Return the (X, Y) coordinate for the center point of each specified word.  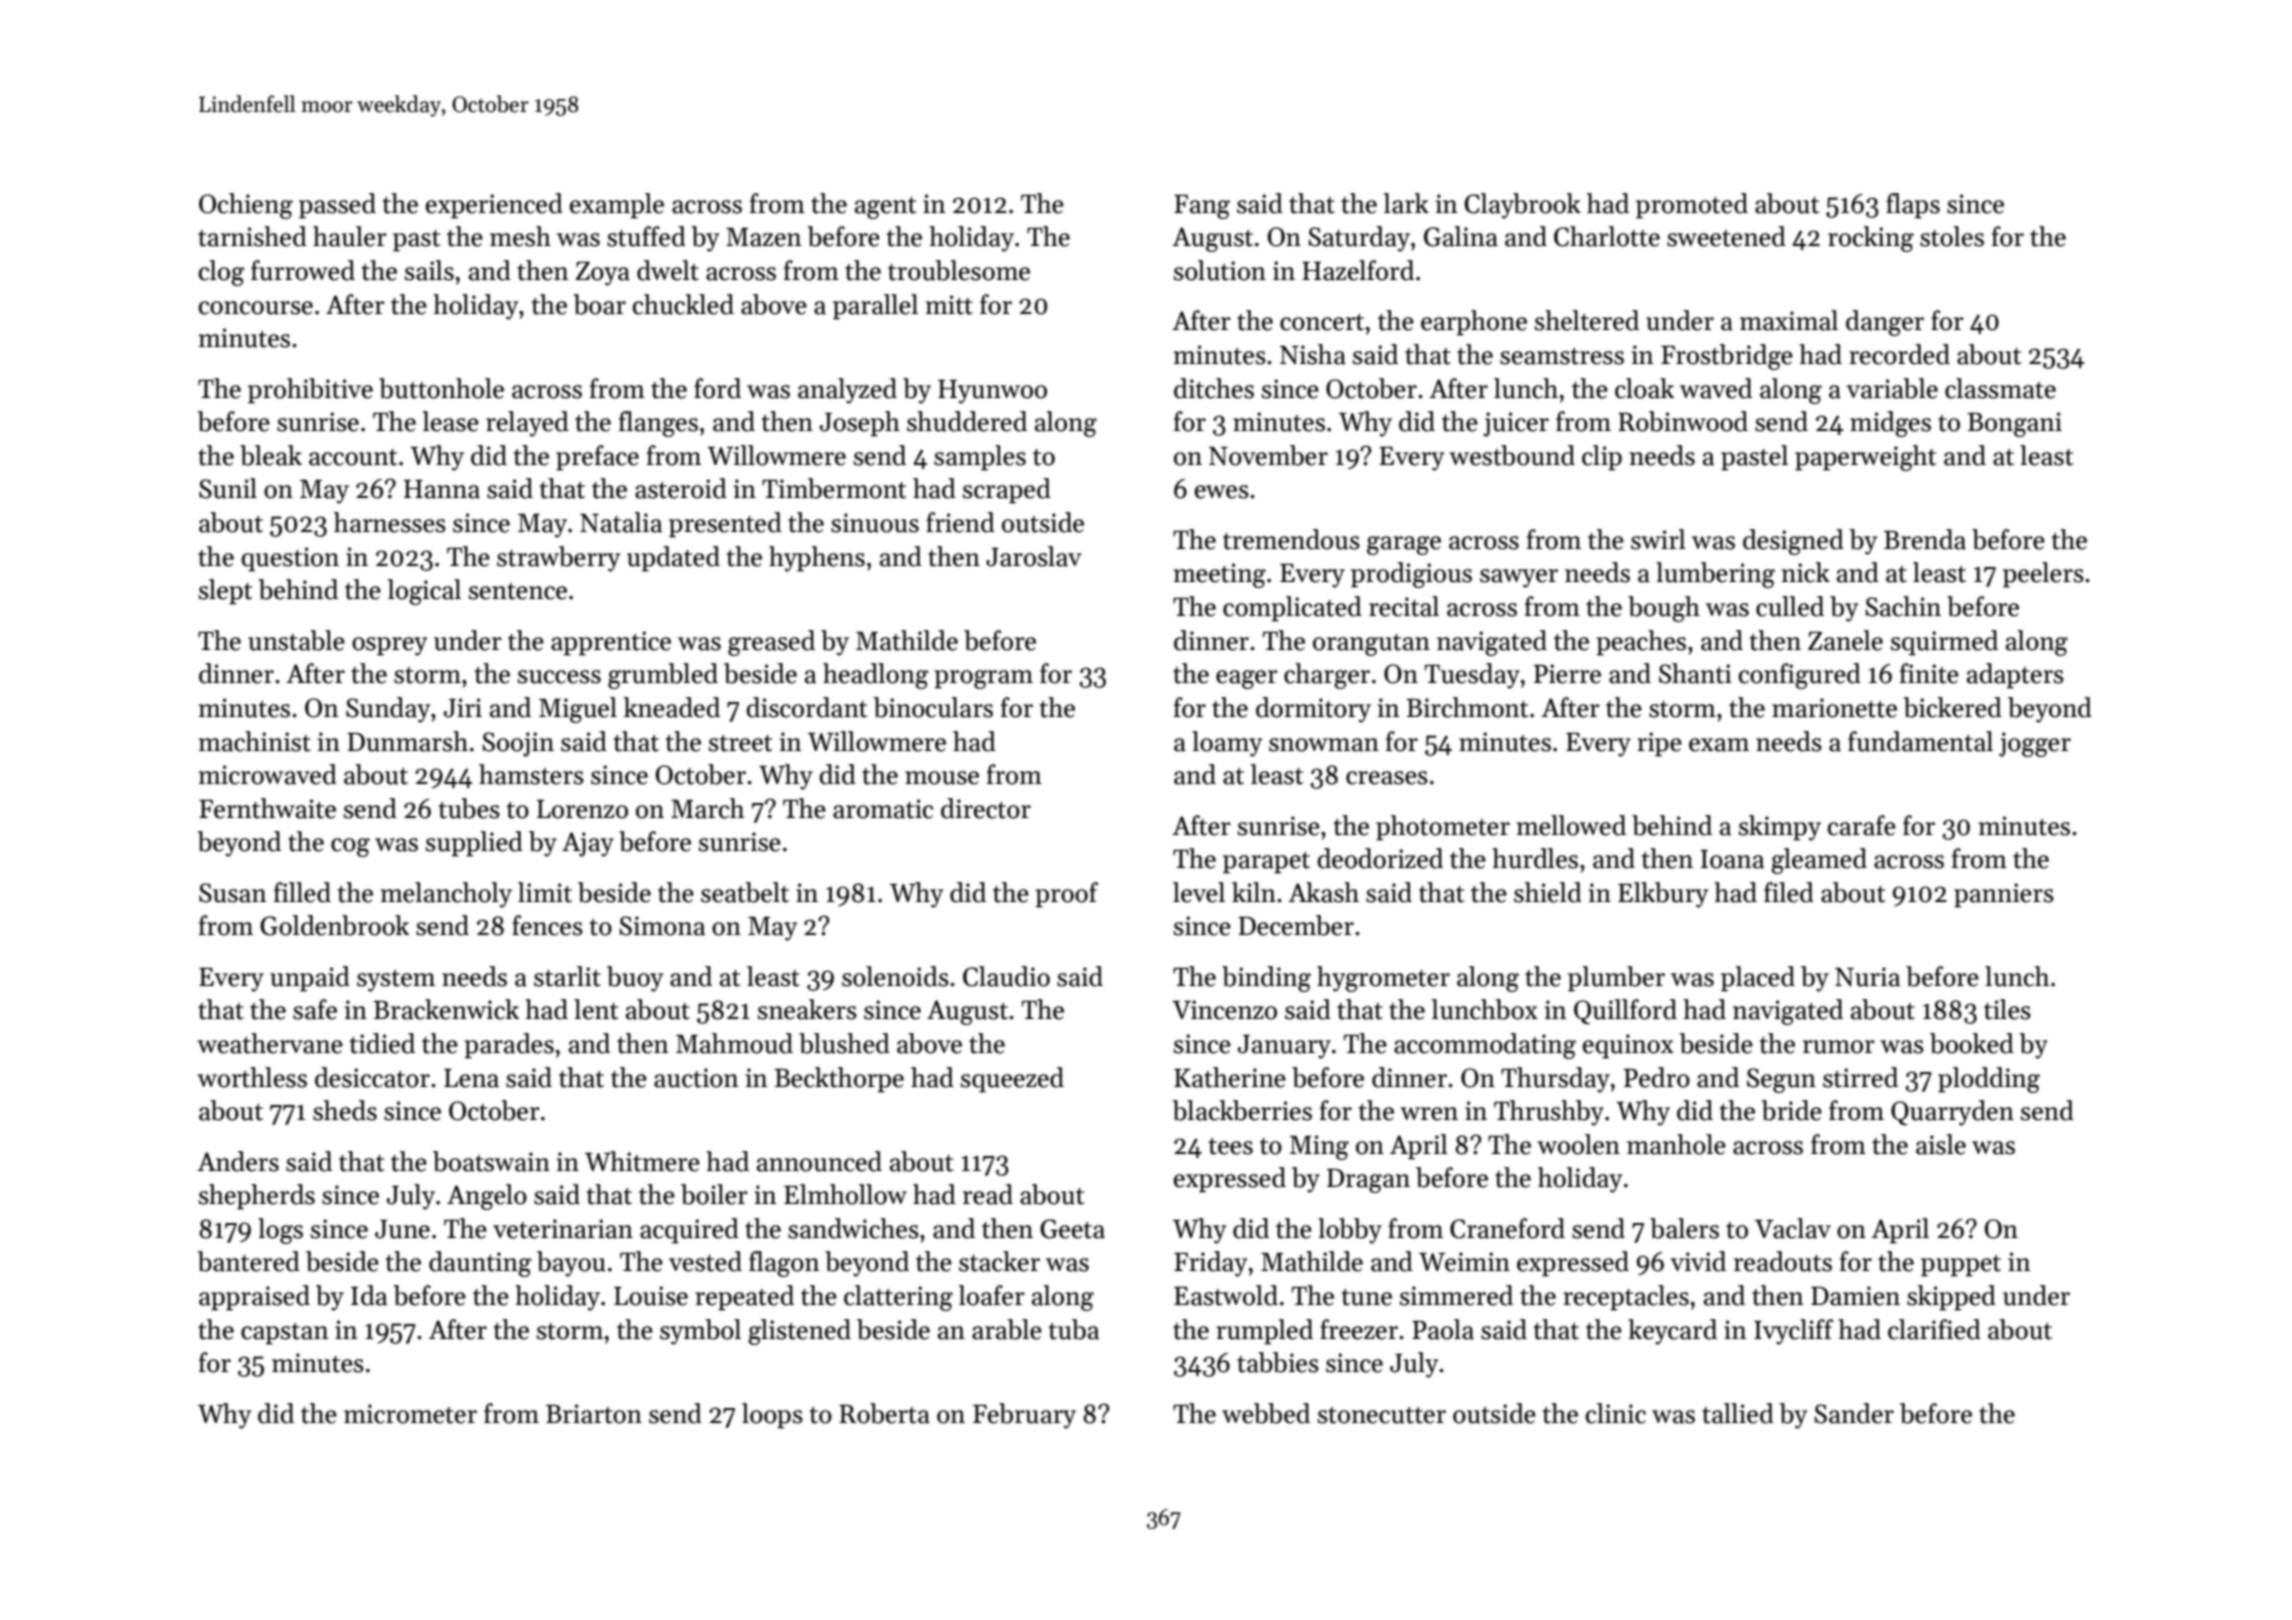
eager (1247, 679)
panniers (2004, 895)
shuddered (967, 421)
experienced (494, 206)
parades (509, 1046)
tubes (469, 808)
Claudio (1006, 976)
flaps (1913, 206)
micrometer (410, 1414)
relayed (527, 424)
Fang (1202, 207)
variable (1892, 388)
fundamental (1920, 741)
